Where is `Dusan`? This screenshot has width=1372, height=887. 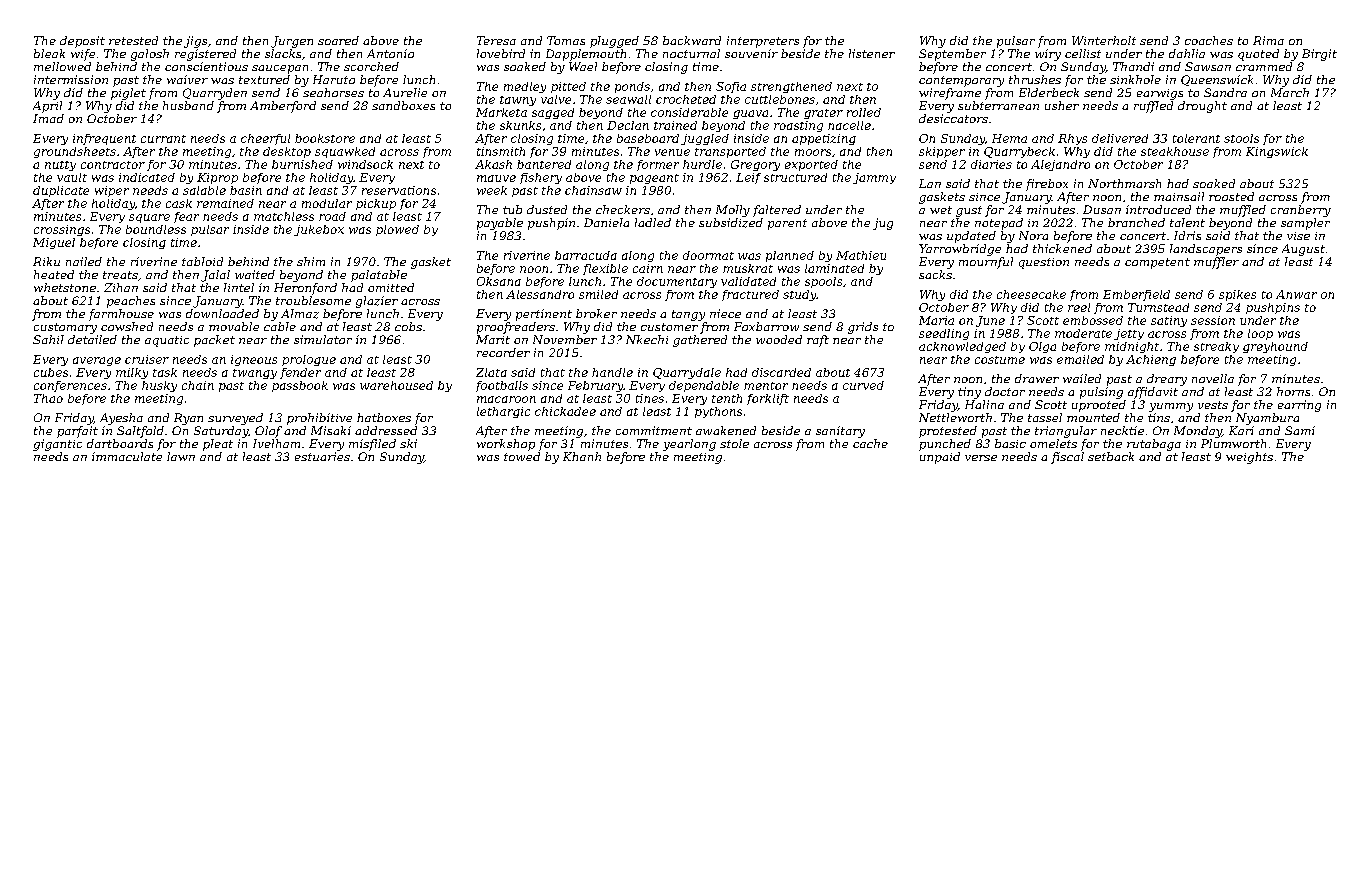 Dusan is located at coordinates (1102, 209).
